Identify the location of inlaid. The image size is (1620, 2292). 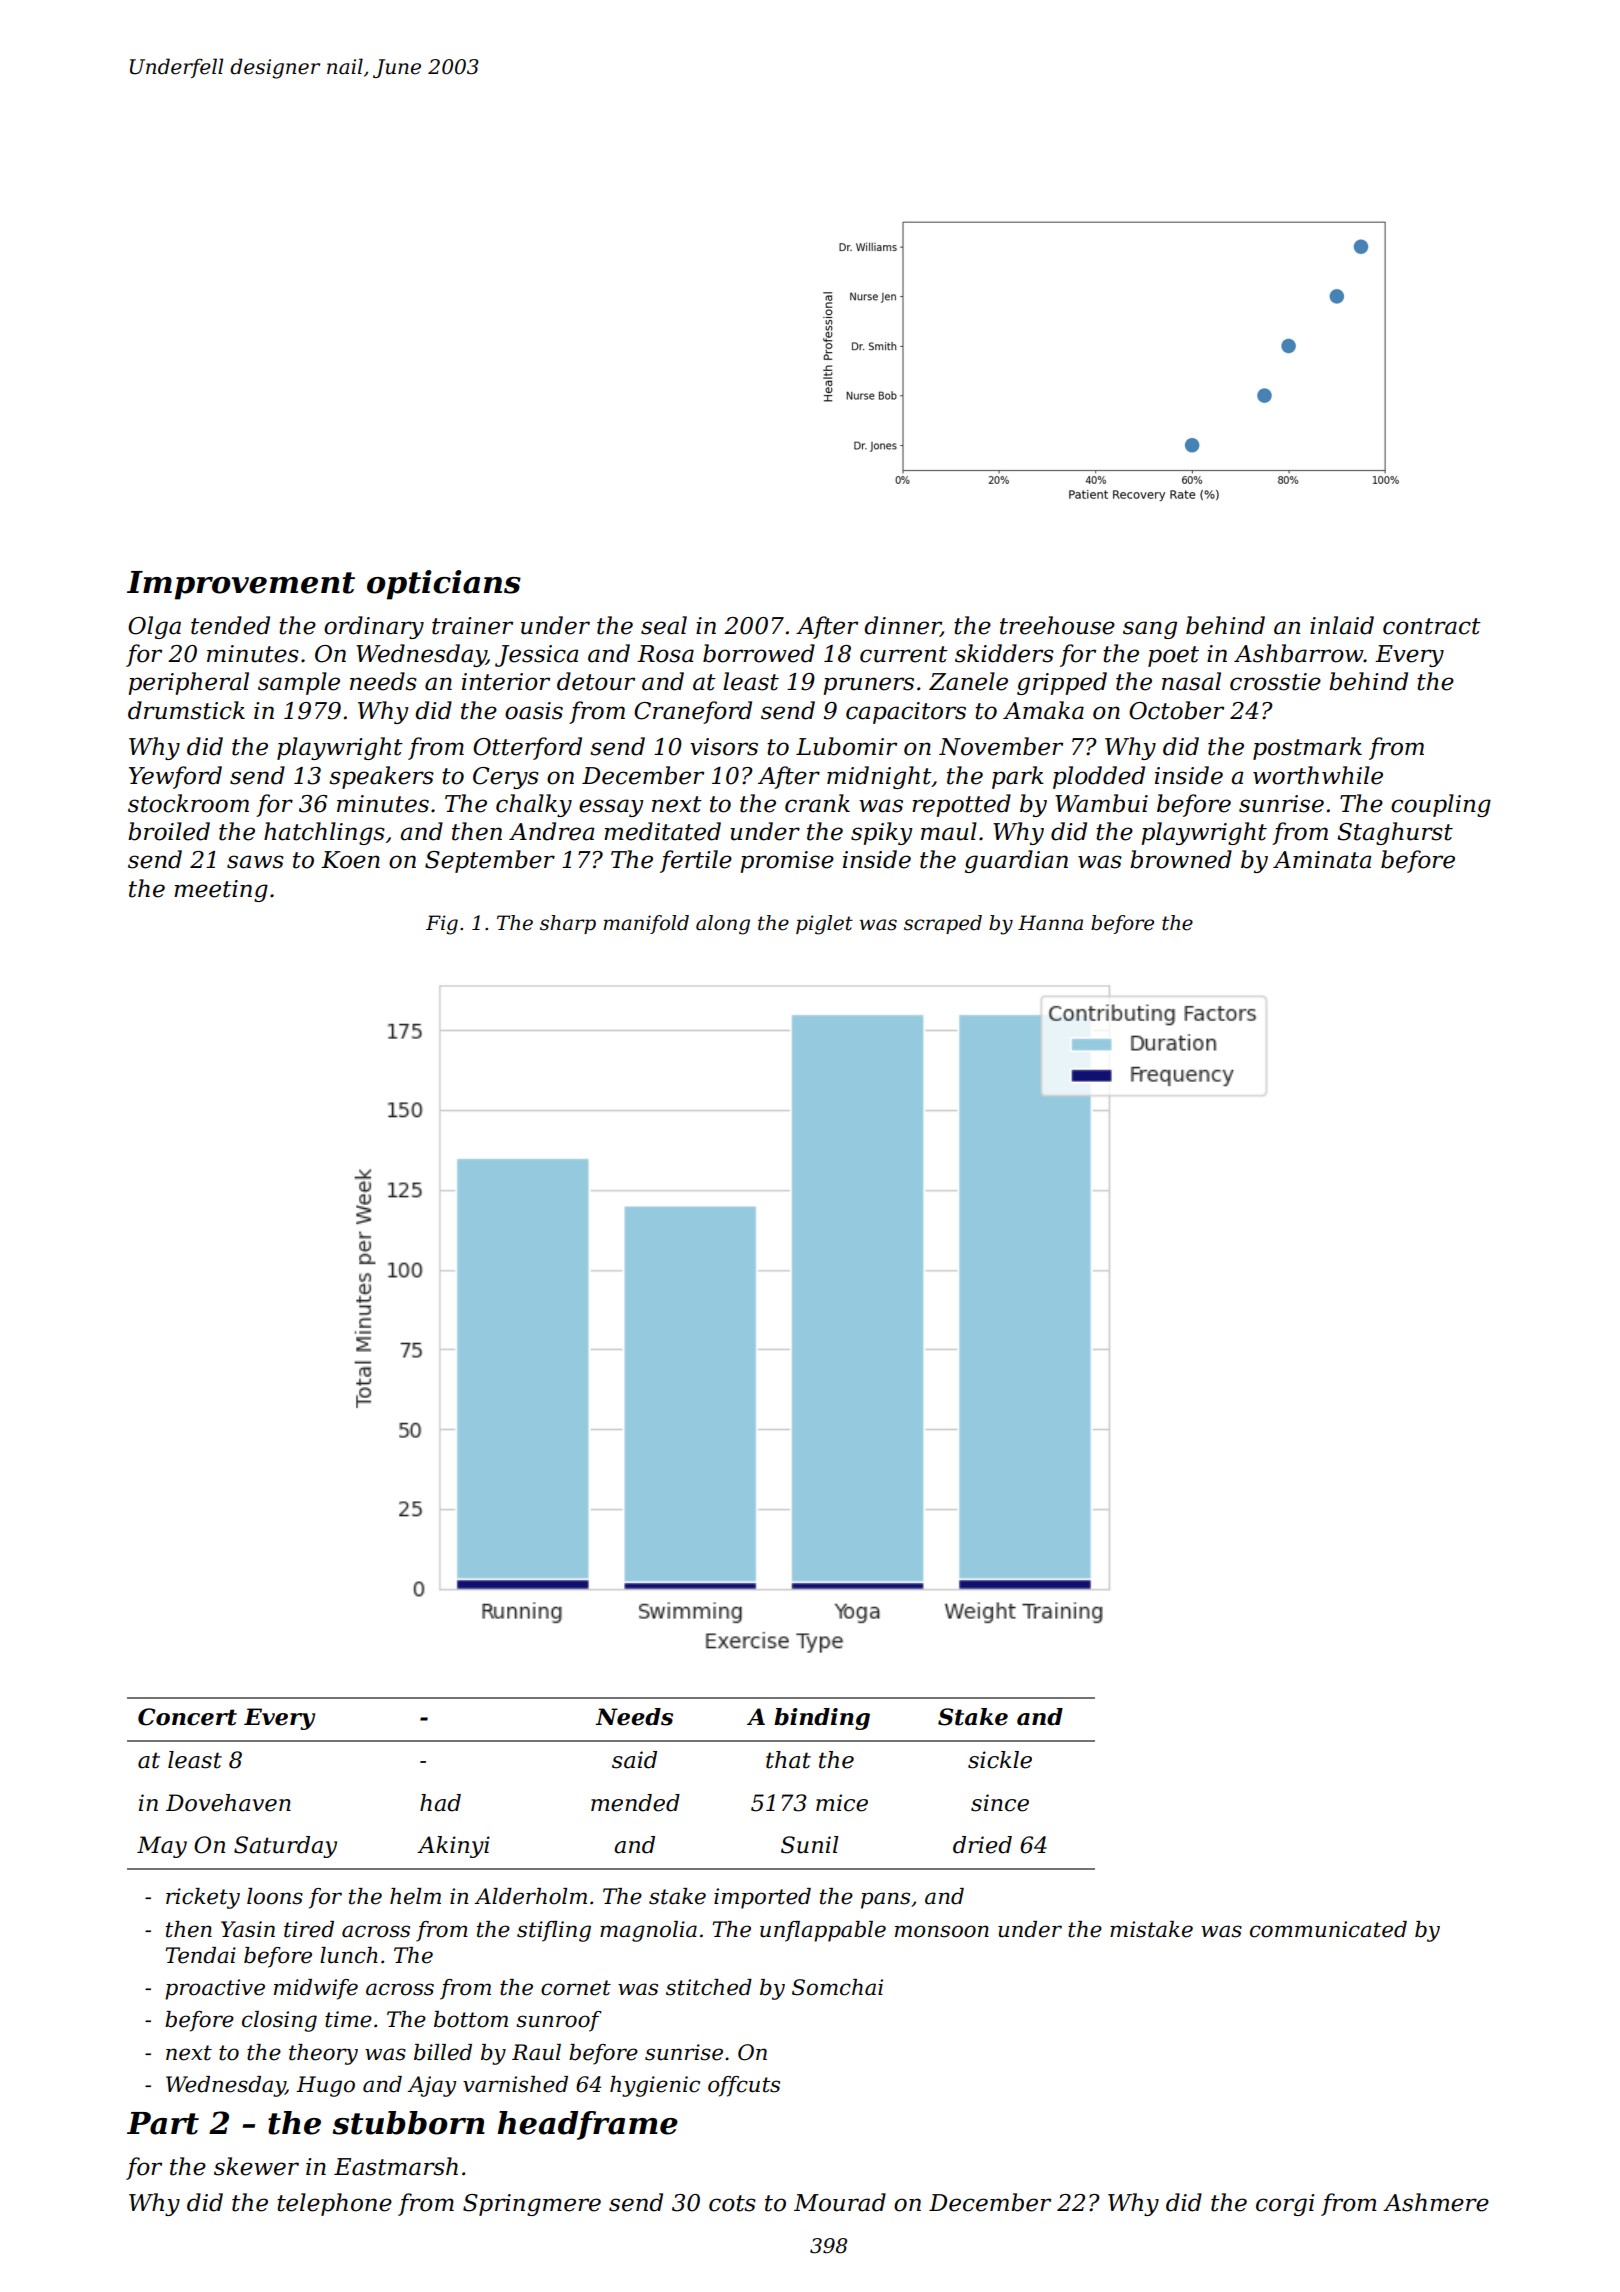
(1342, 625).
